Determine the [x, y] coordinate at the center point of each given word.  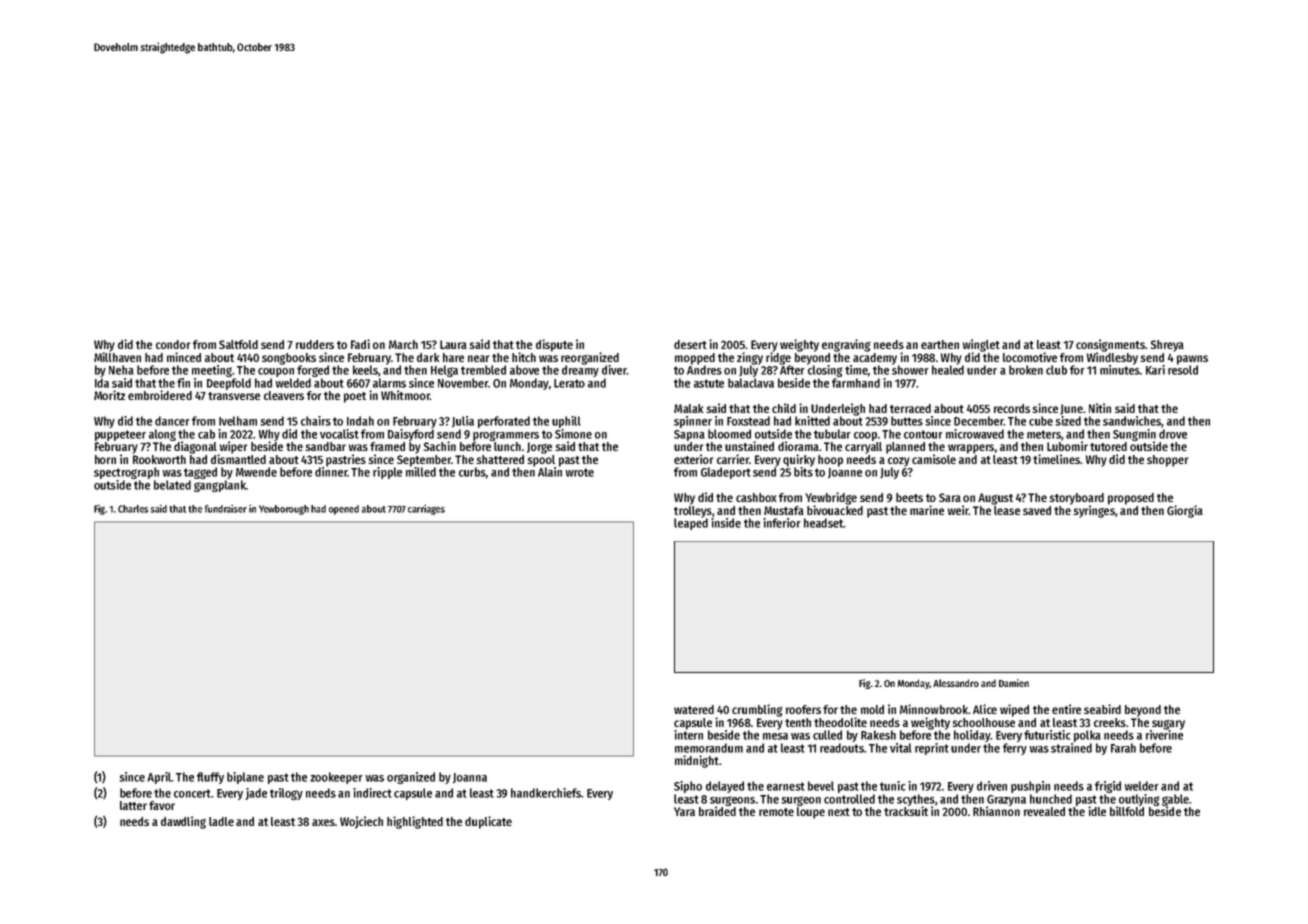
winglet [981, 345]
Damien [1014, 683]
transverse [234, 396]
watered [694, 709]
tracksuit [906, 811]
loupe [811, 813]
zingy [750, 358]
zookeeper [336, 778]
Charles [133, 509]
